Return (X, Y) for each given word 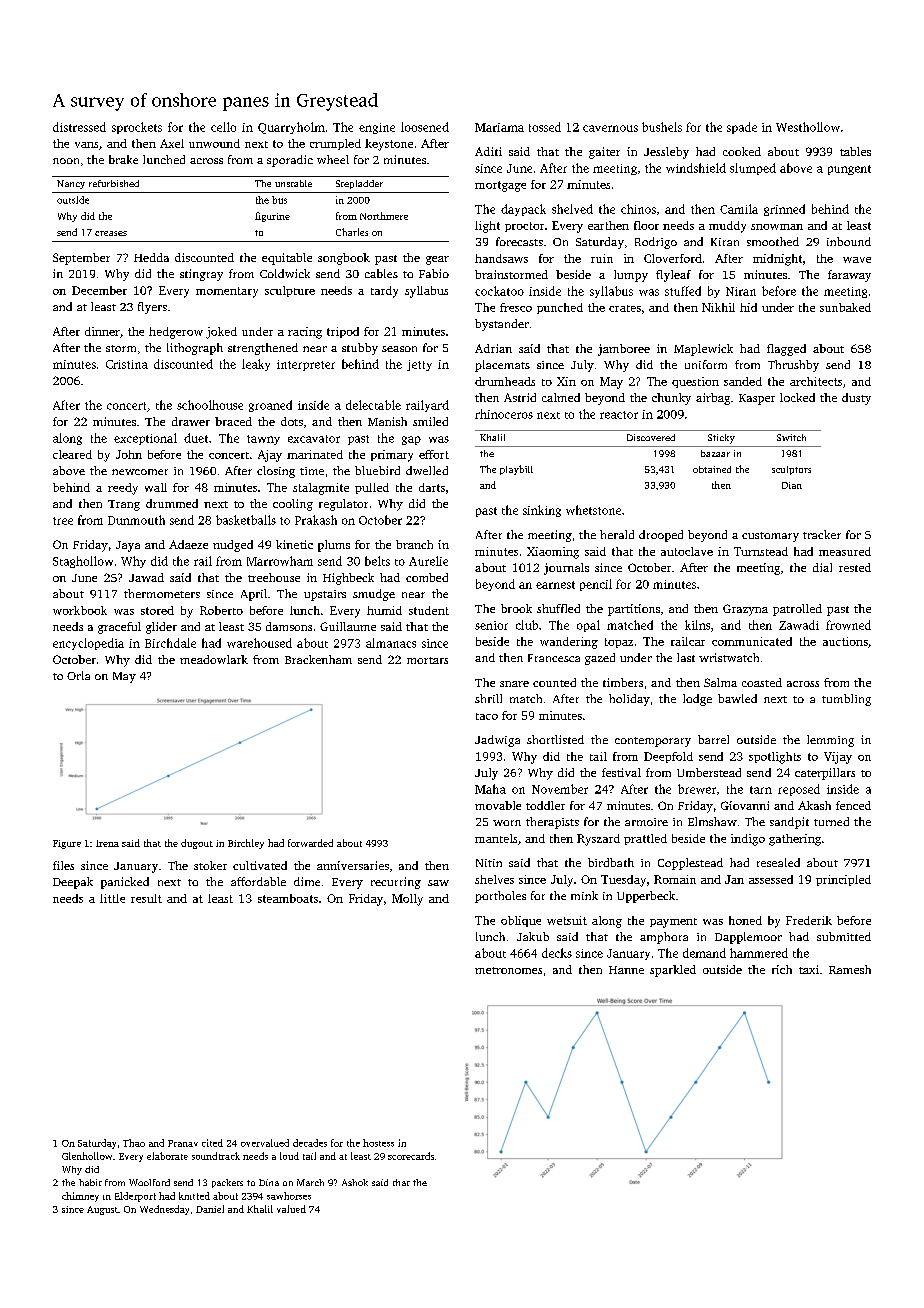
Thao (134, 1143)
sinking (542, 511)
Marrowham (280, 561)
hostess (378, 1143)
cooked (742, 151)
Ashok (355, 1182)
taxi (809, 969)
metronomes (508, 970)
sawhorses (289, 1196)
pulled (372, 488)
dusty (856, 399)
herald (617, 534)
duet (196, 438)
